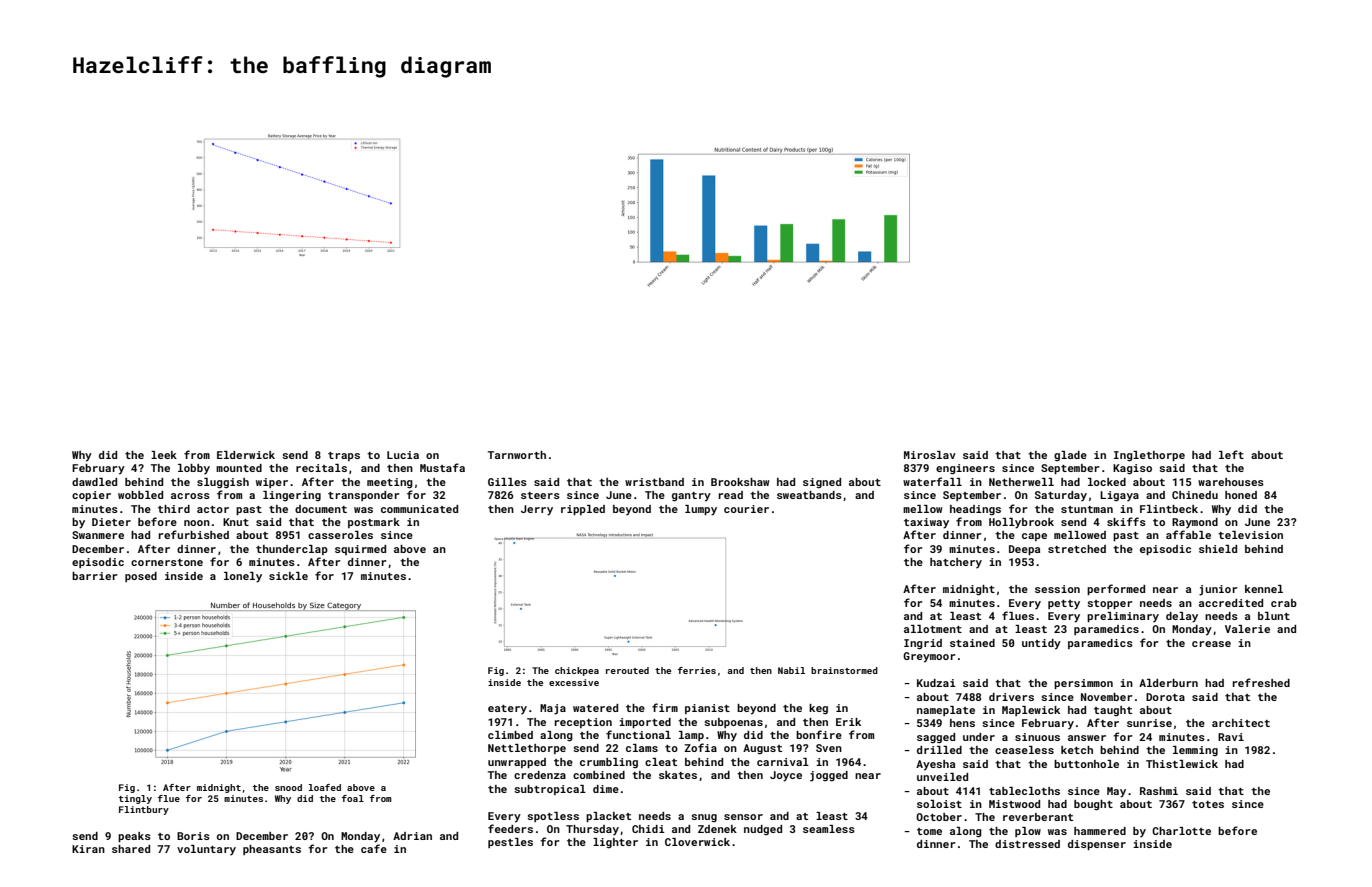 This document has height=887, width=1372. Describe the element at coordinates (288, 787) in the document. I see `snood` at that location.
